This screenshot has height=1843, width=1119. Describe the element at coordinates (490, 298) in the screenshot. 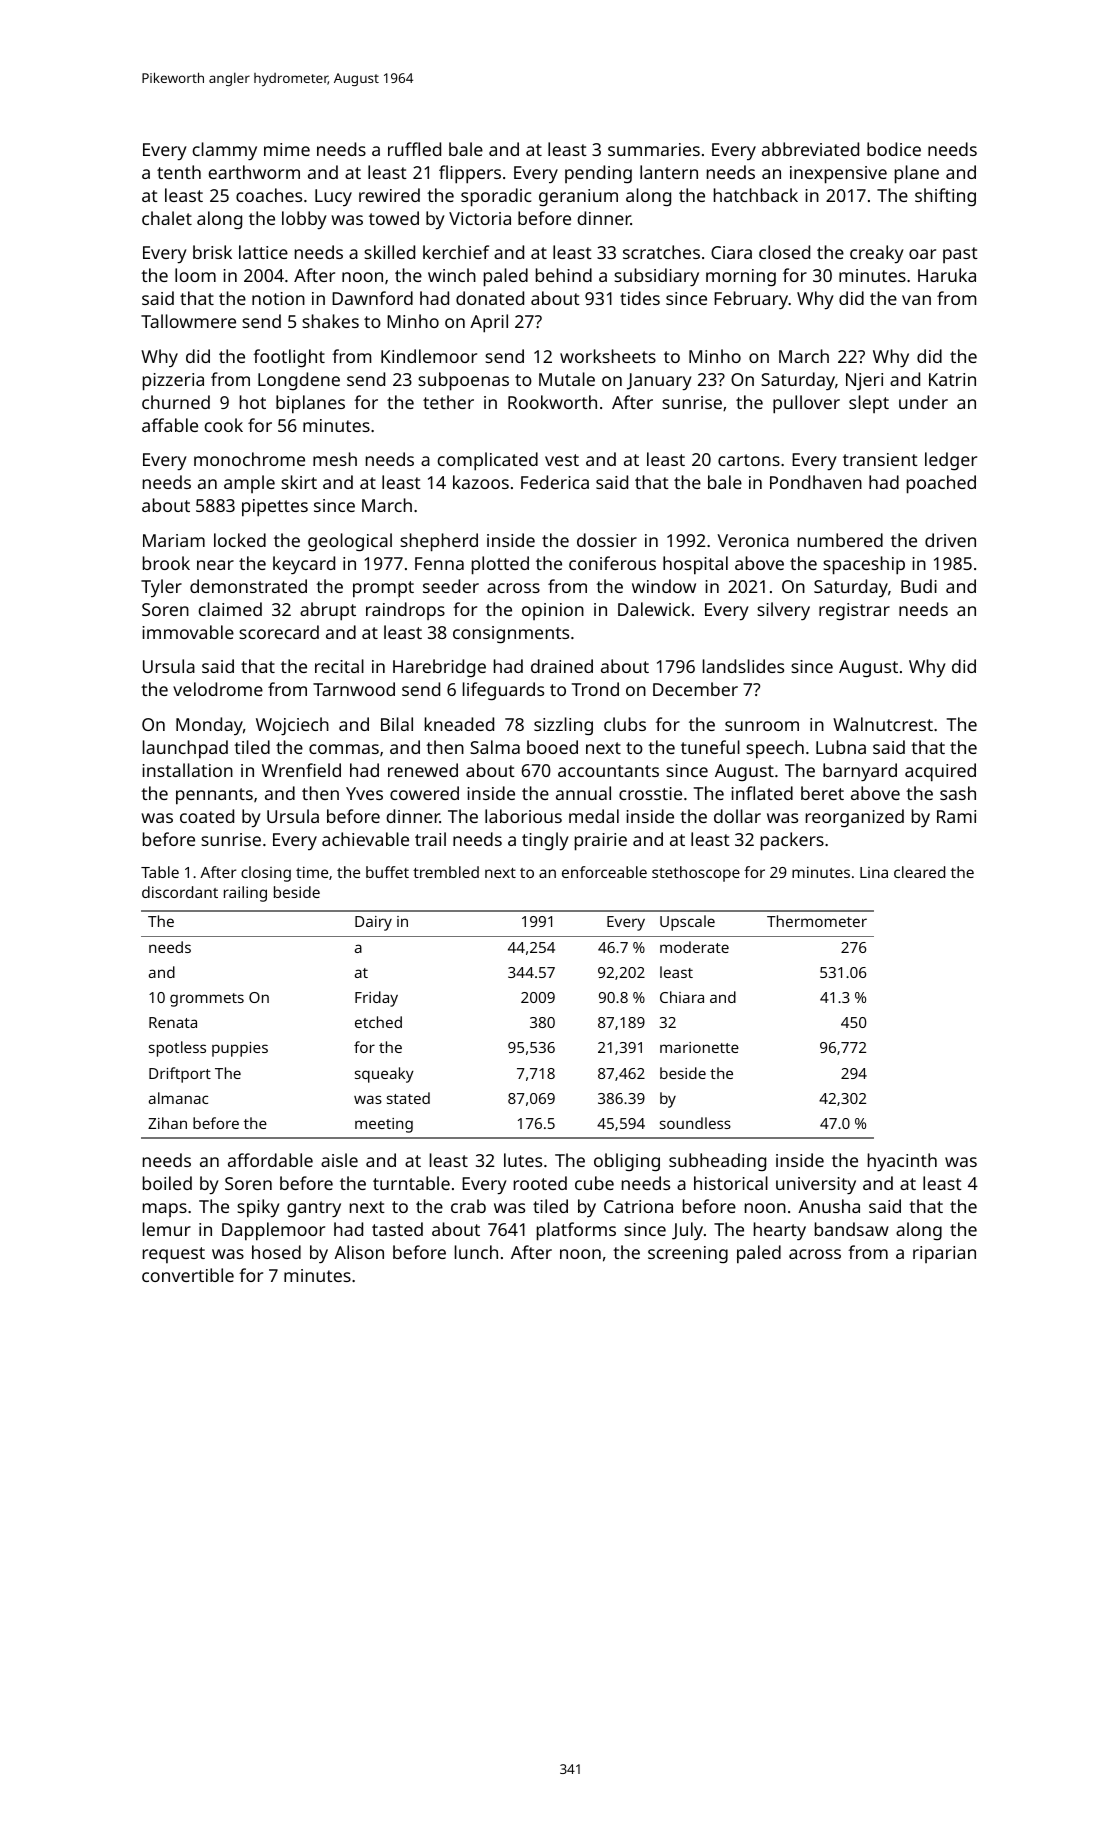

I see `donated` at that location.
